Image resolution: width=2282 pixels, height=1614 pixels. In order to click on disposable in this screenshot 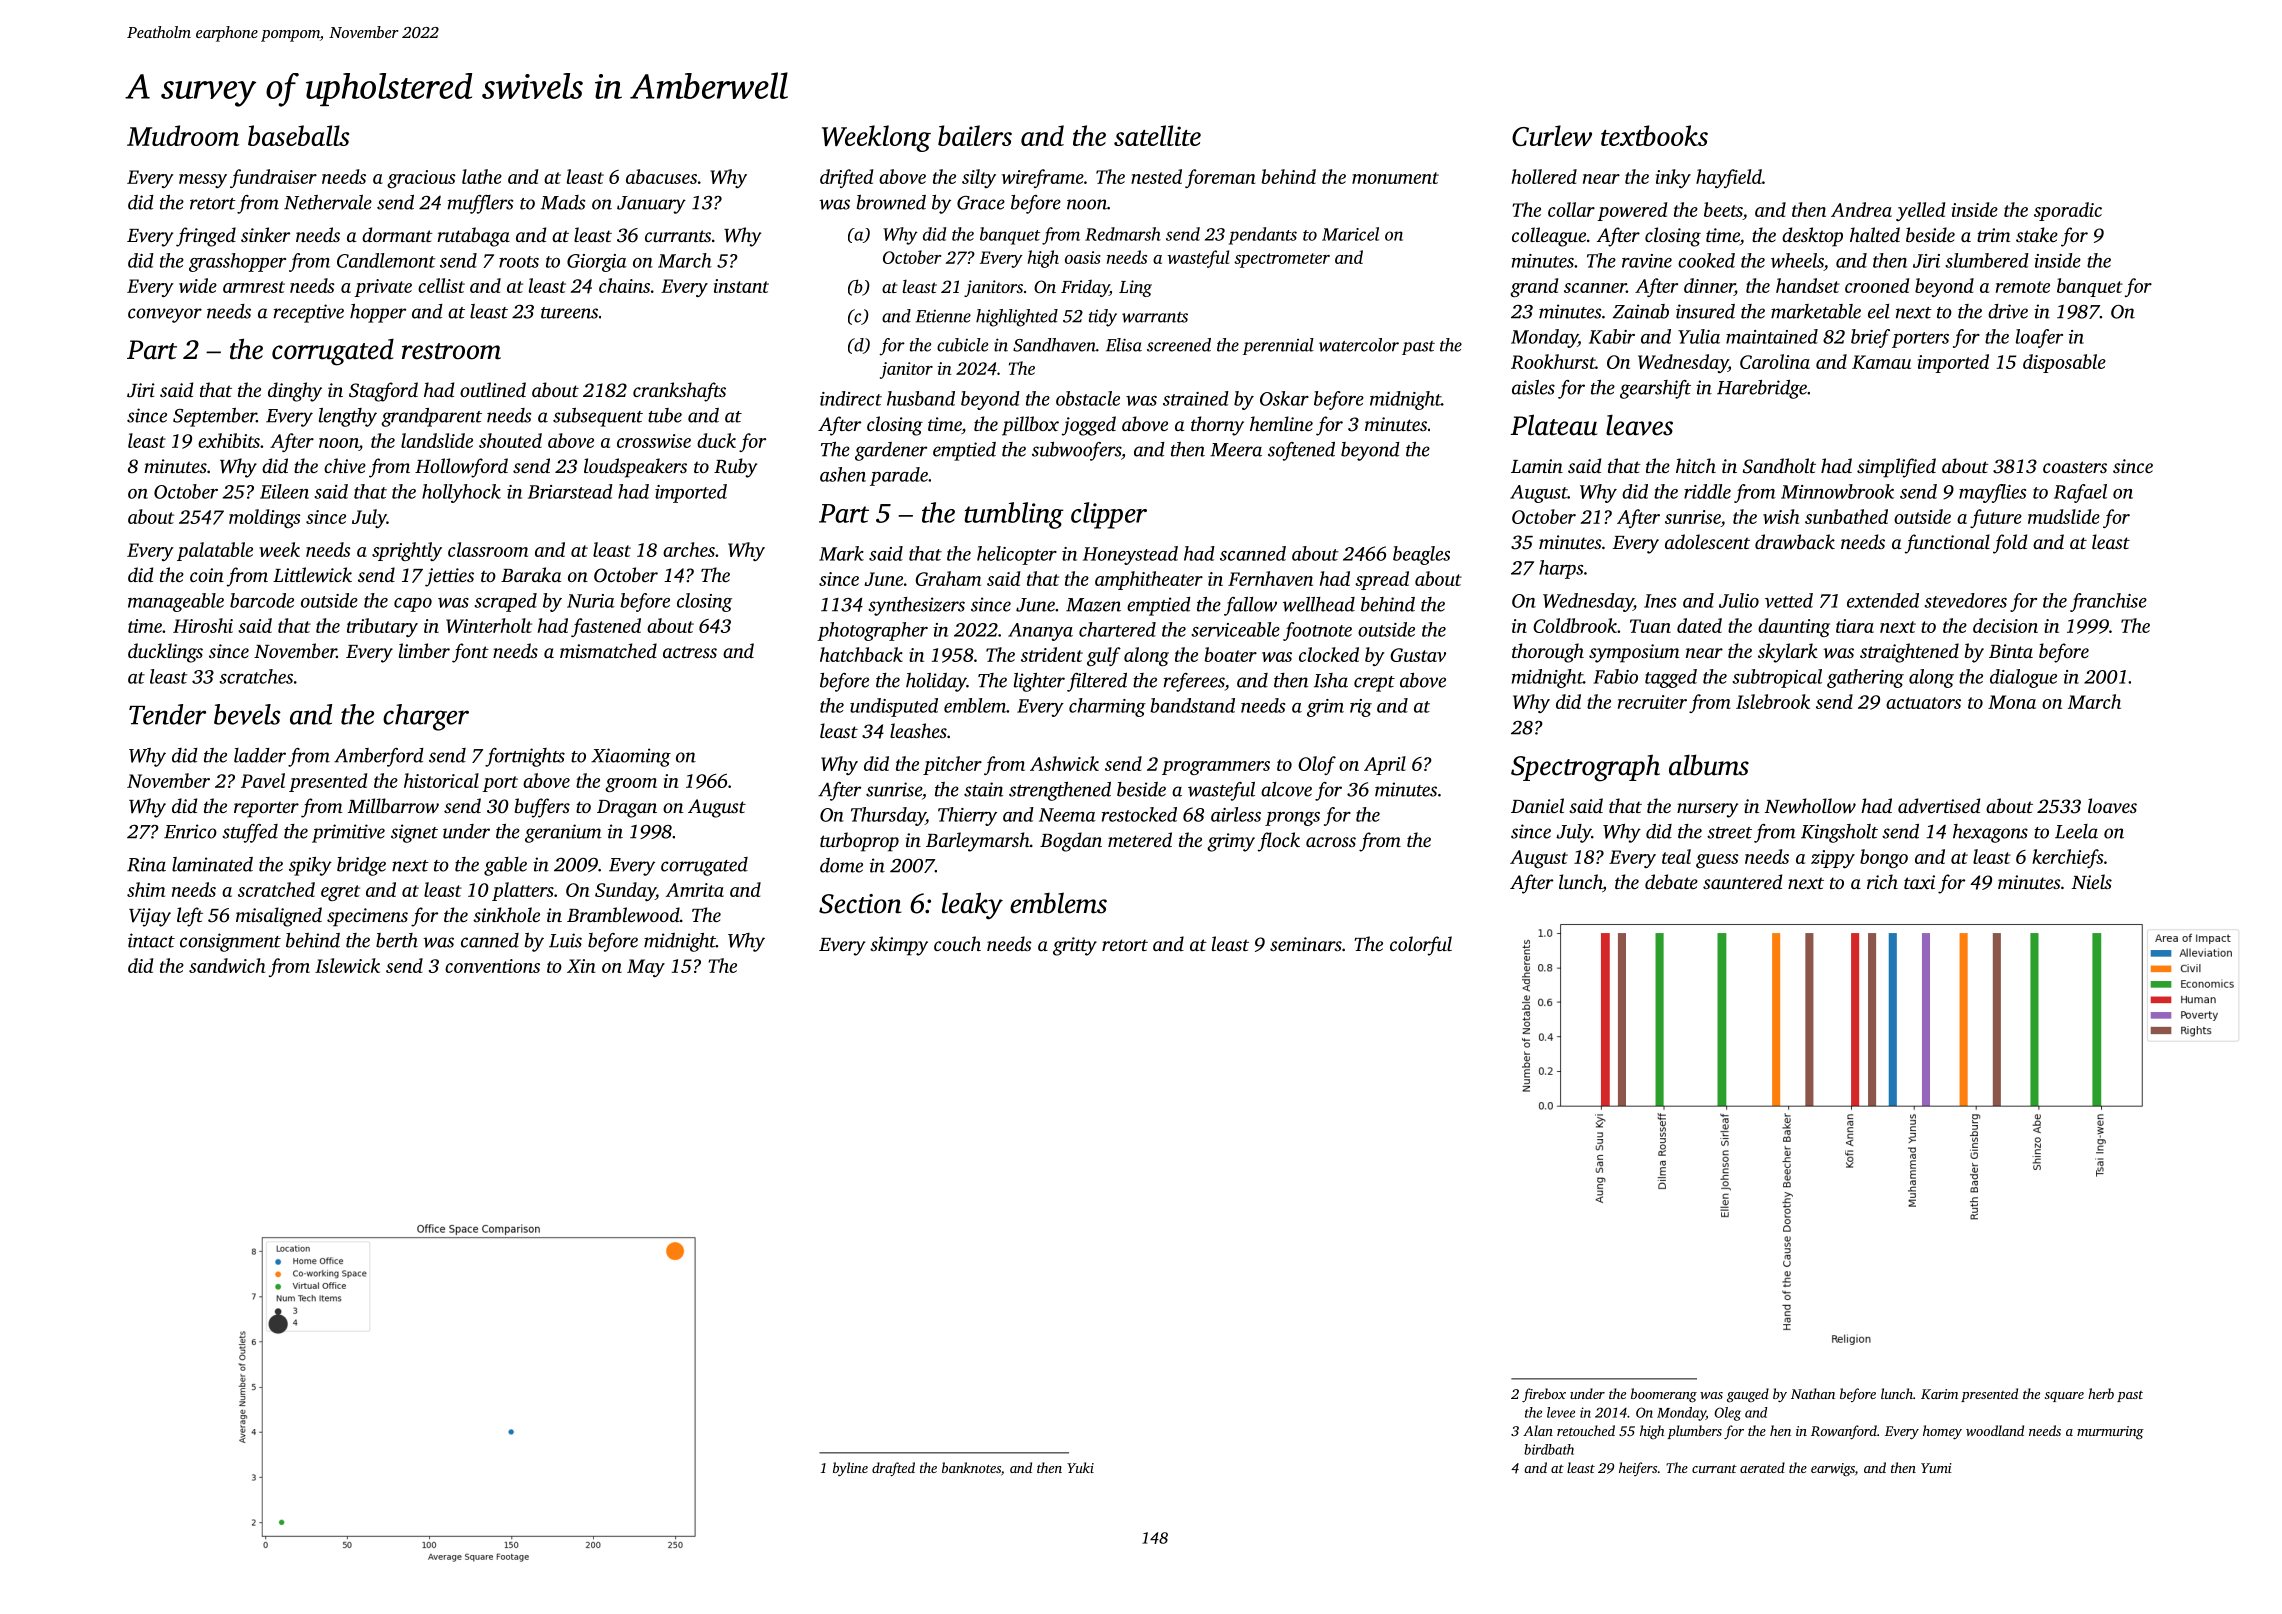, I will do `click(2064, 363)`.
